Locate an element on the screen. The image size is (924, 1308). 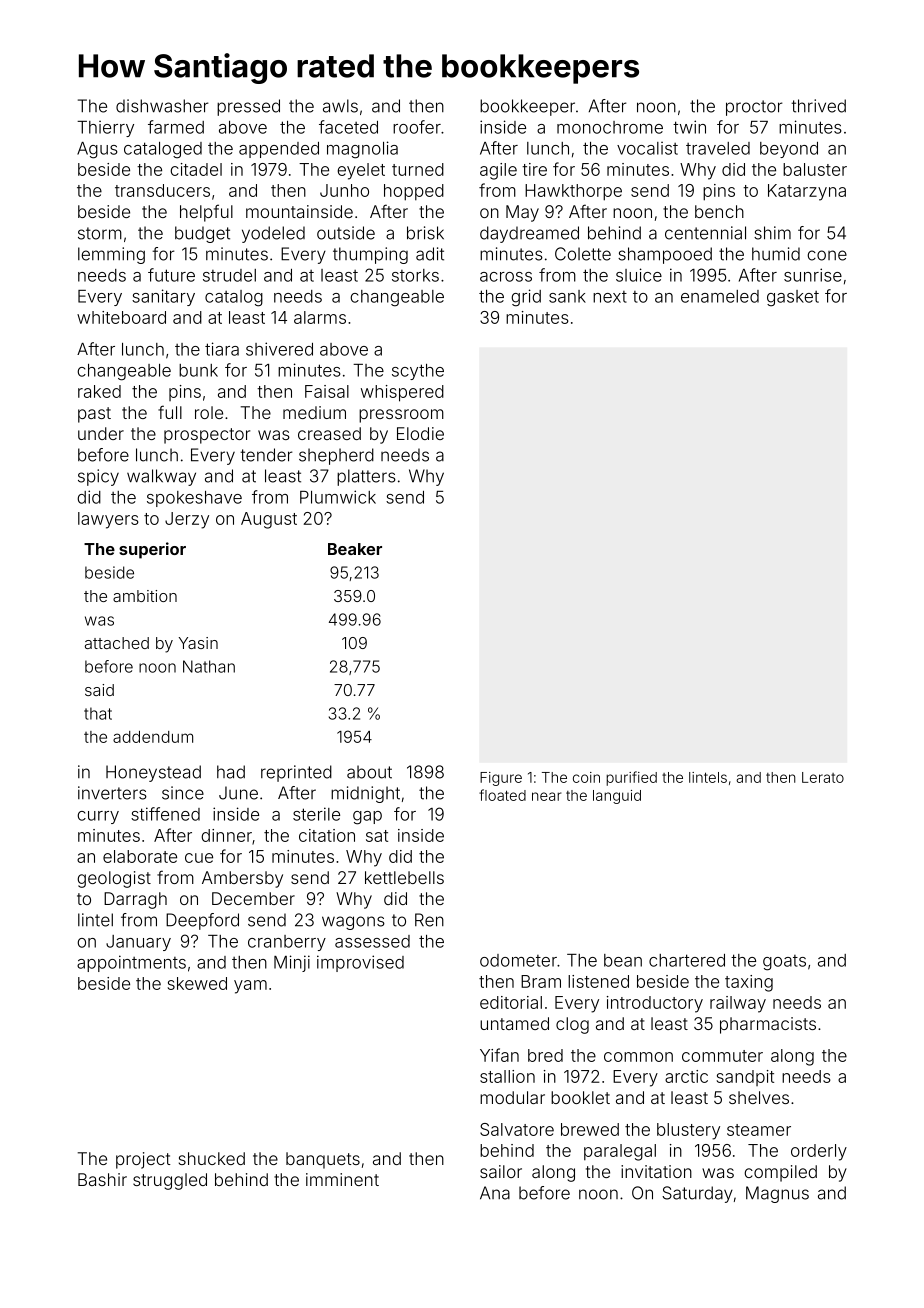
scythe is located at coordinates (418, 372).
